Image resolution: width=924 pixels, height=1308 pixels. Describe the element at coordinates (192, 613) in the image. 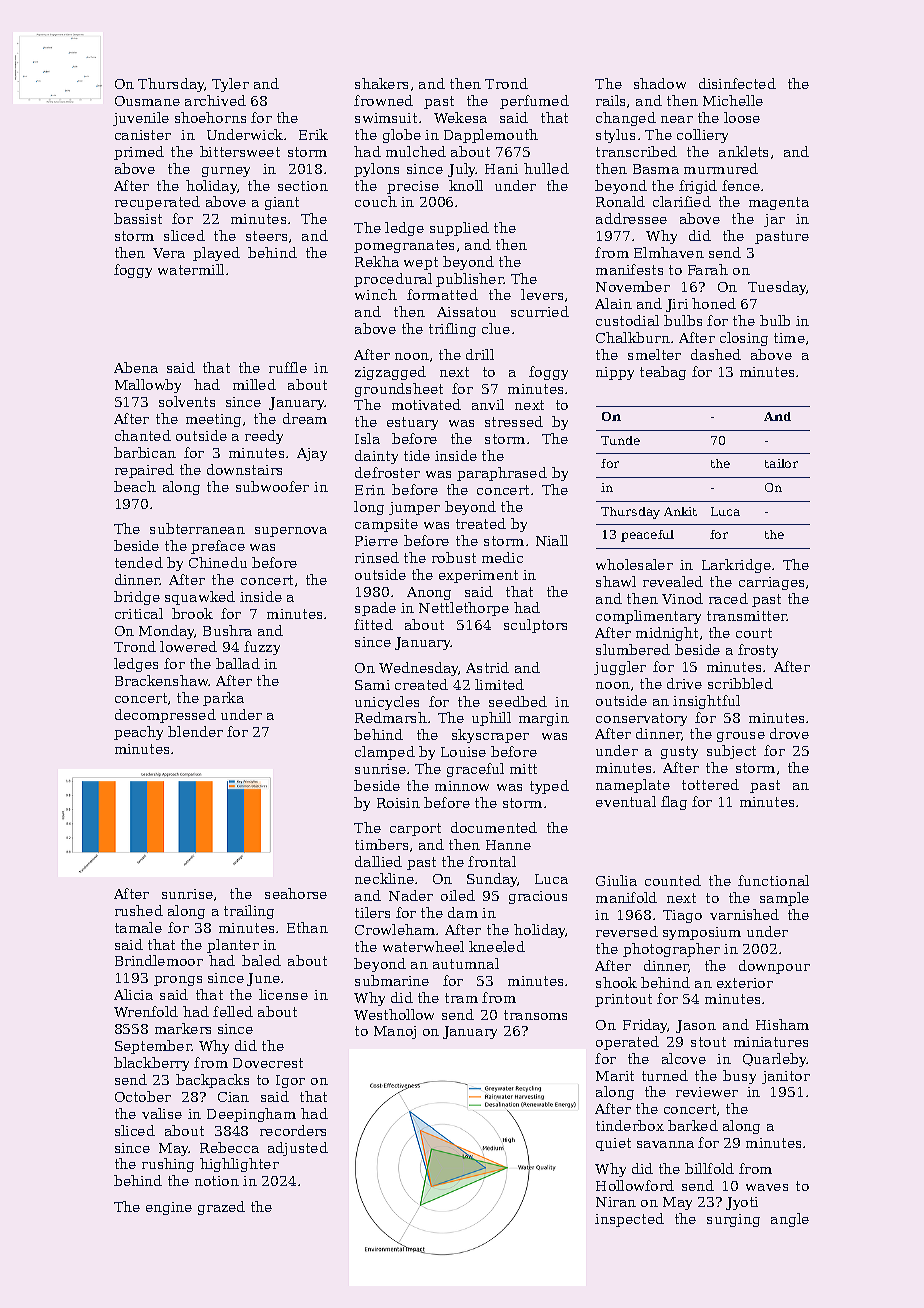

I see `brook` at that location.
